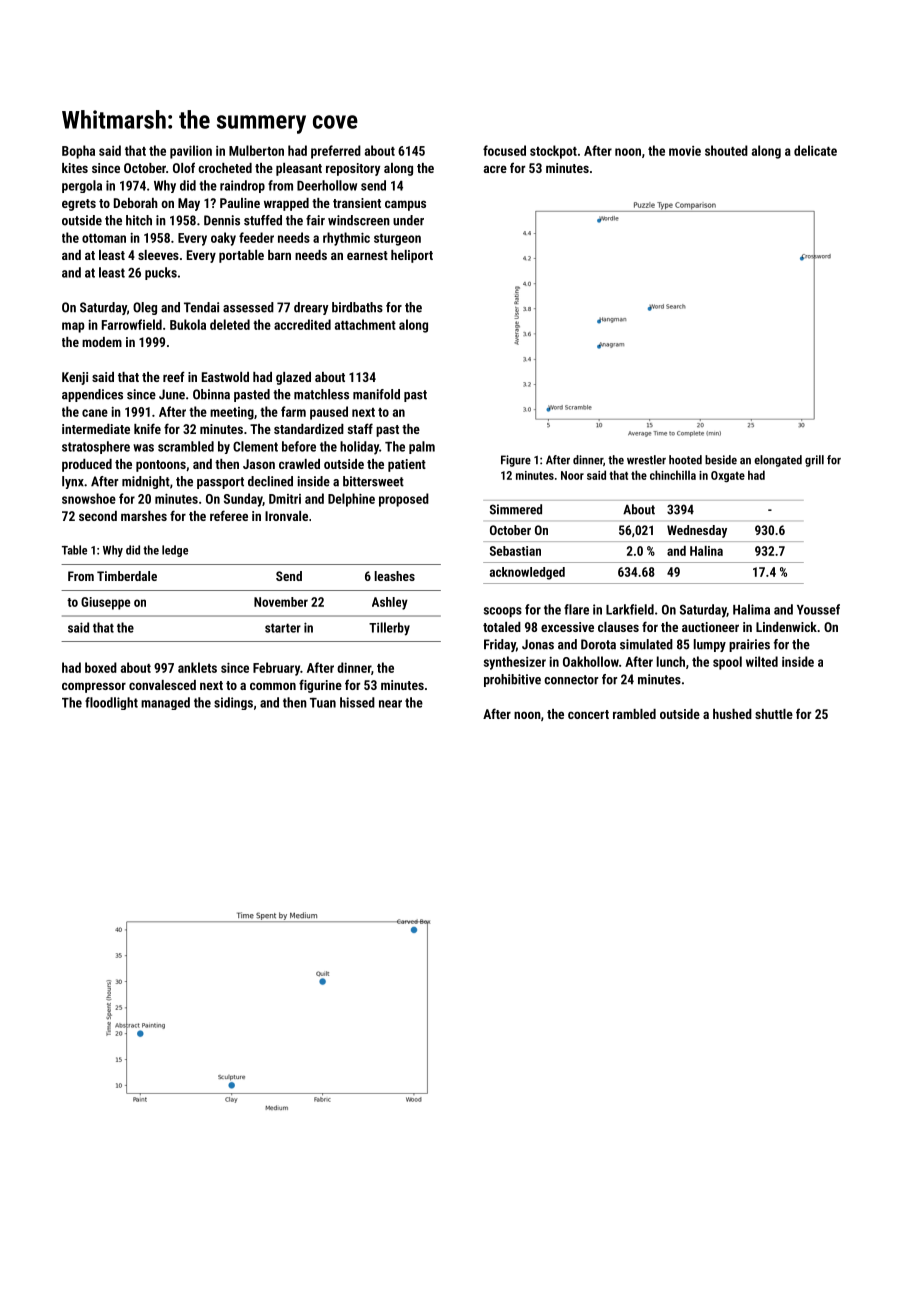  I want to click on Ironvale, so click(286, 516).
